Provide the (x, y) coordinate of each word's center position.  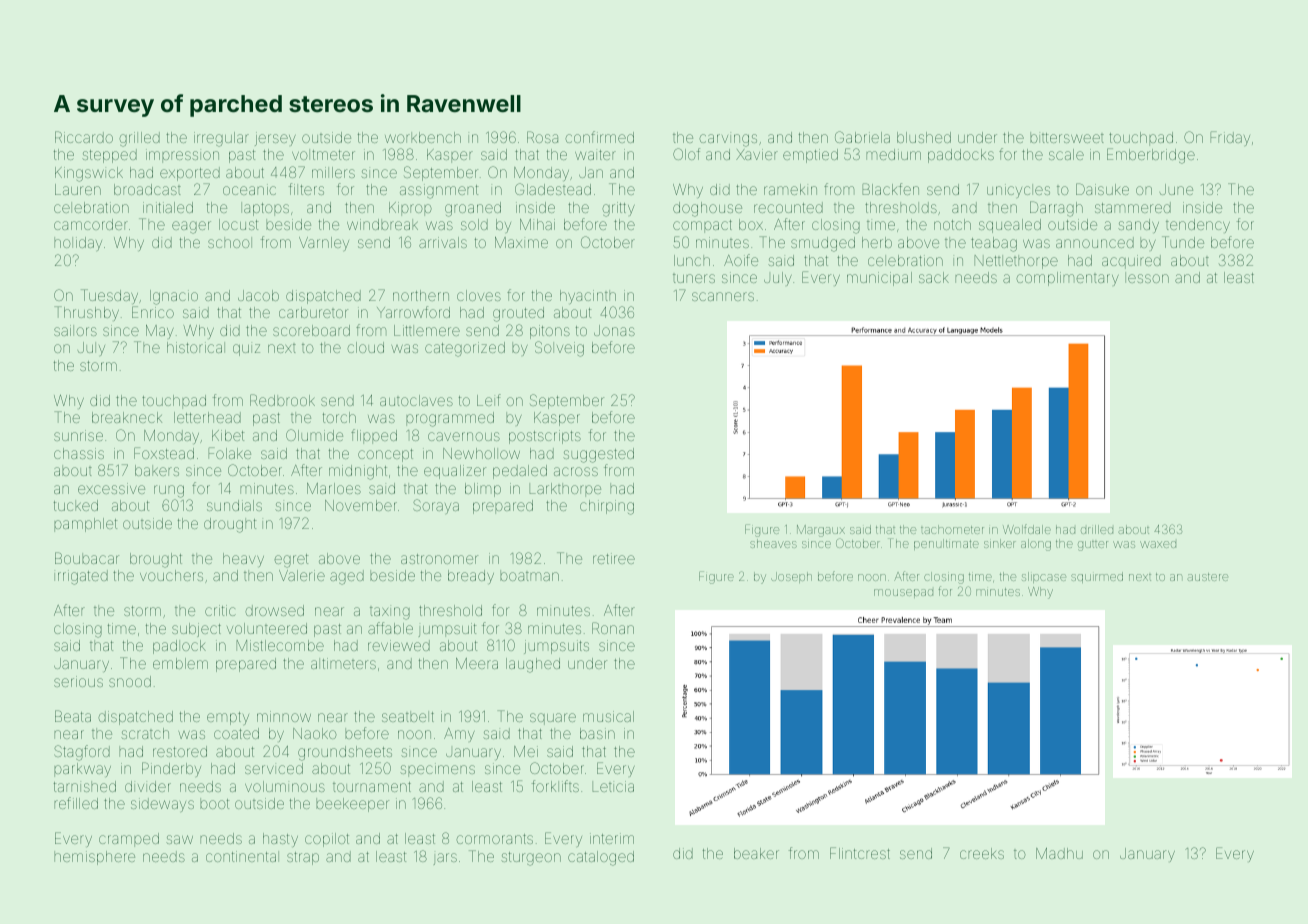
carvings (728, 140)
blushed (924, 137)
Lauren (78, 189)
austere (1207, 577)
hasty (280, 840)
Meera (477, 663)
